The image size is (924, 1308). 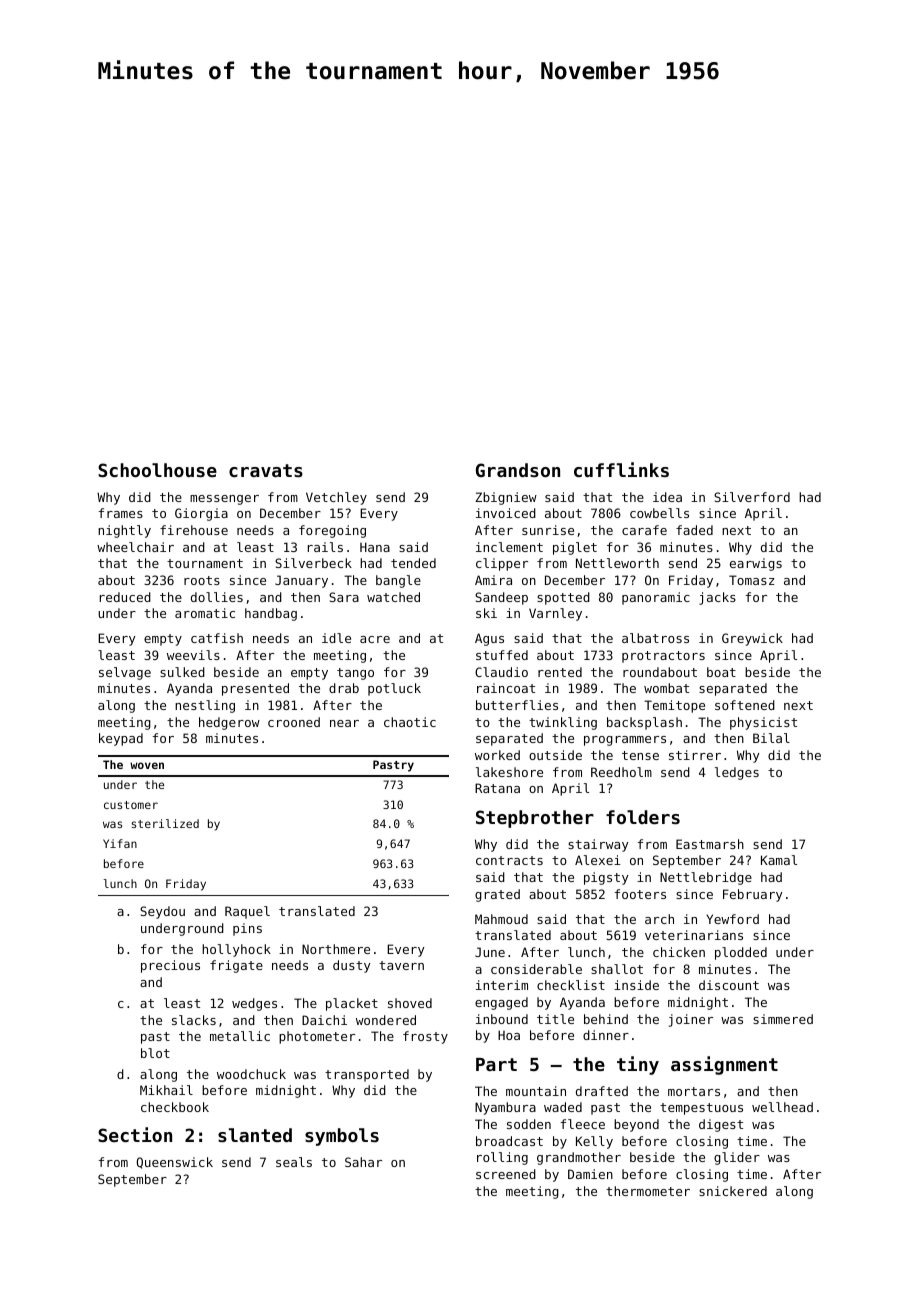 What do you see at coordinates (659, 919) in the document?
I see `arch` at bounding box center [659, 919].
